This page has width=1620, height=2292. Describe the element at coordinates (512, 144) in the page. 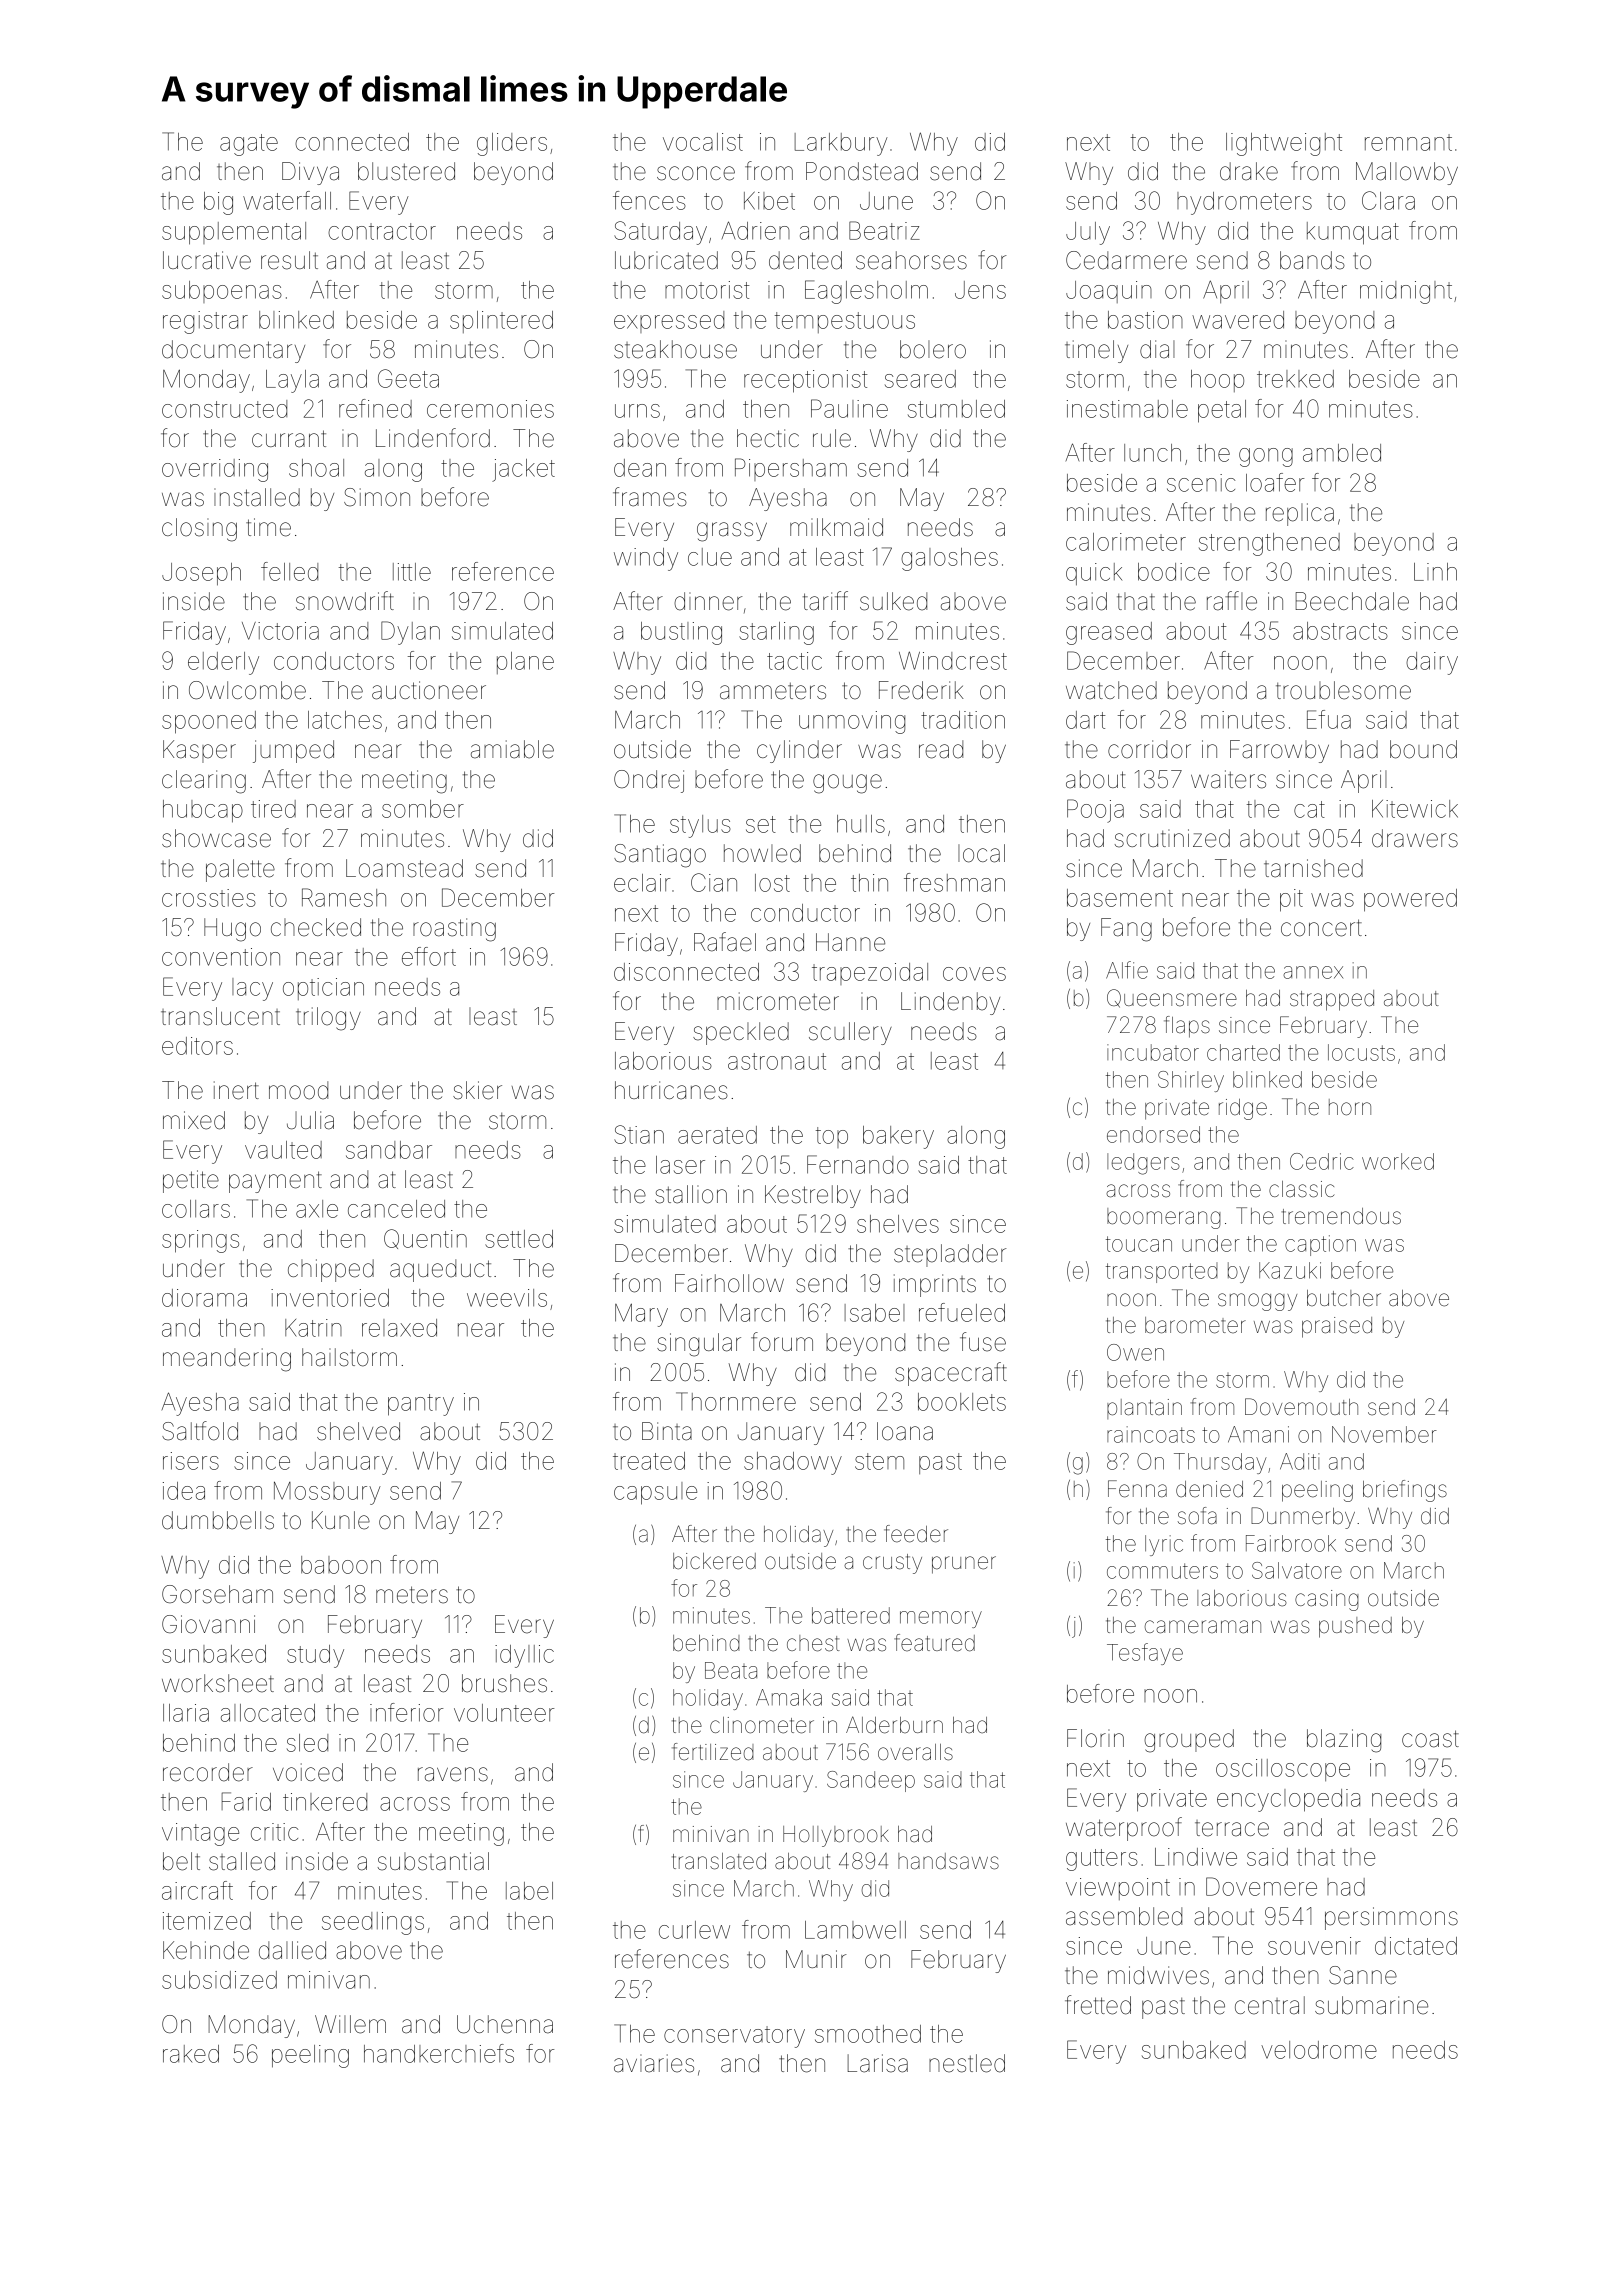

I see `gliders` at that location.
